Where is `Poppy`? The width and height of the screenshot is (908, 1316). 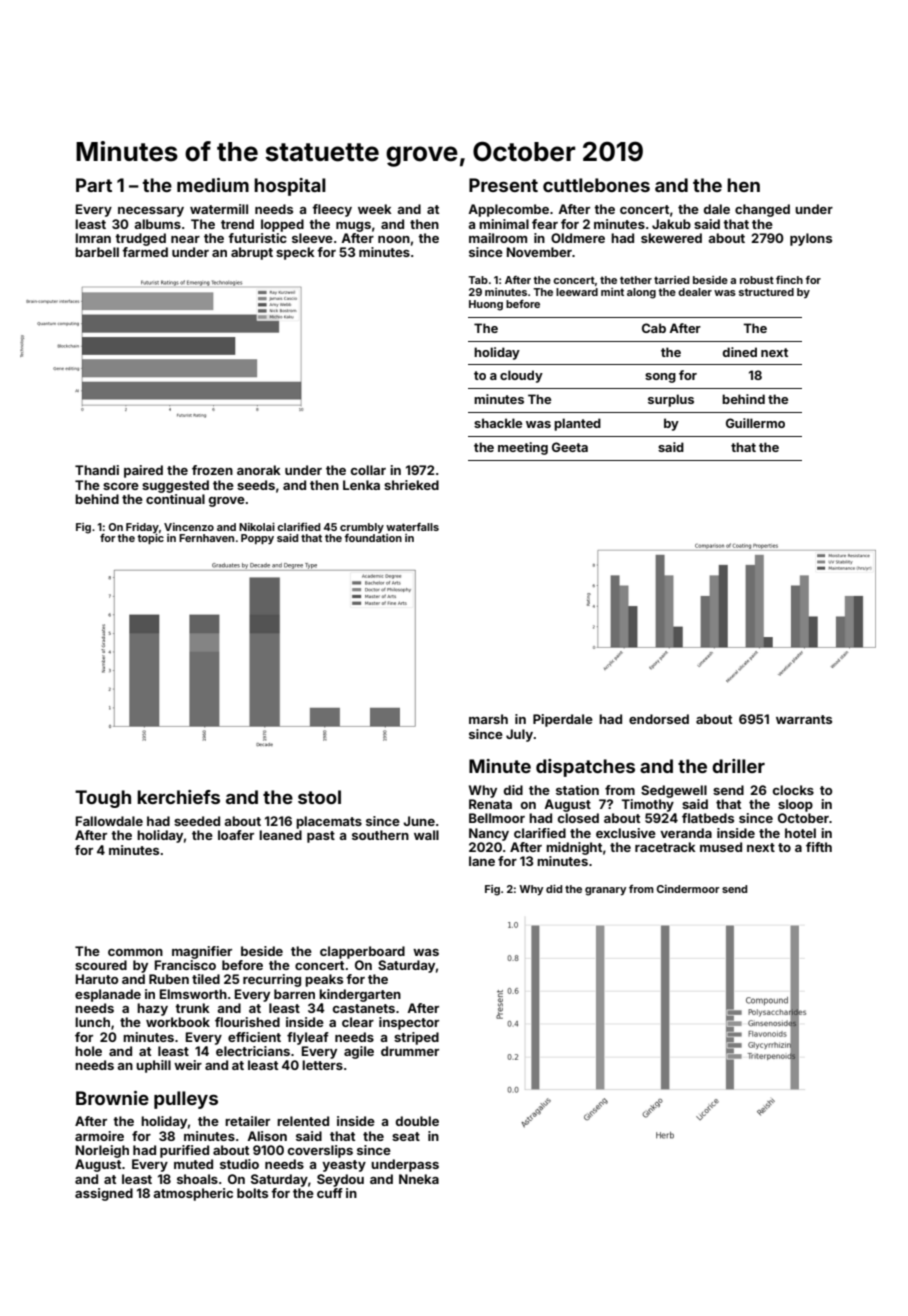 Poppy is located at coordinates (257, 539).
